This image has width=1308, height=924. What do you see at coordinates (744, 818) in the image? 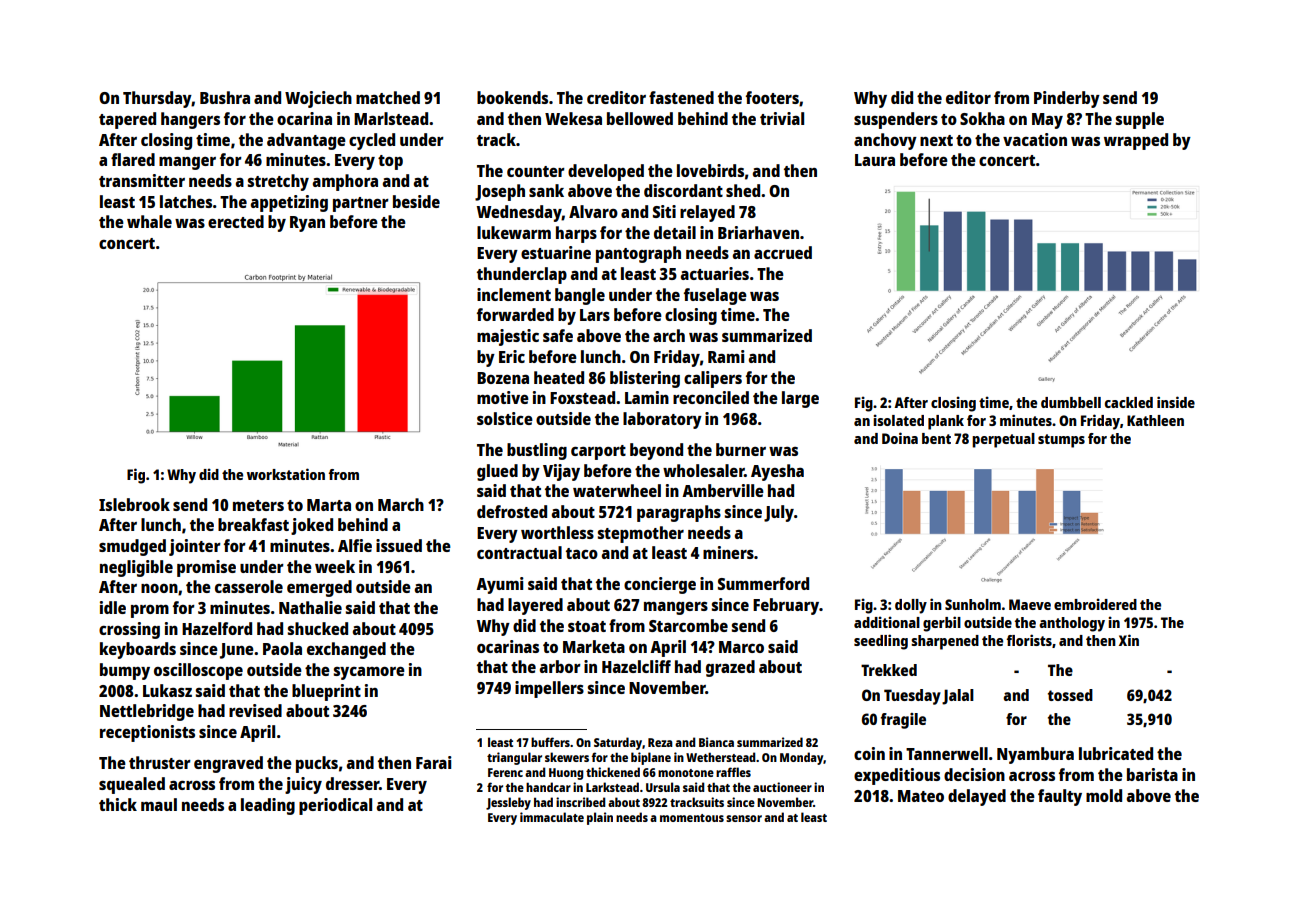
I see `sensor` at bounding box center [744, 818].
